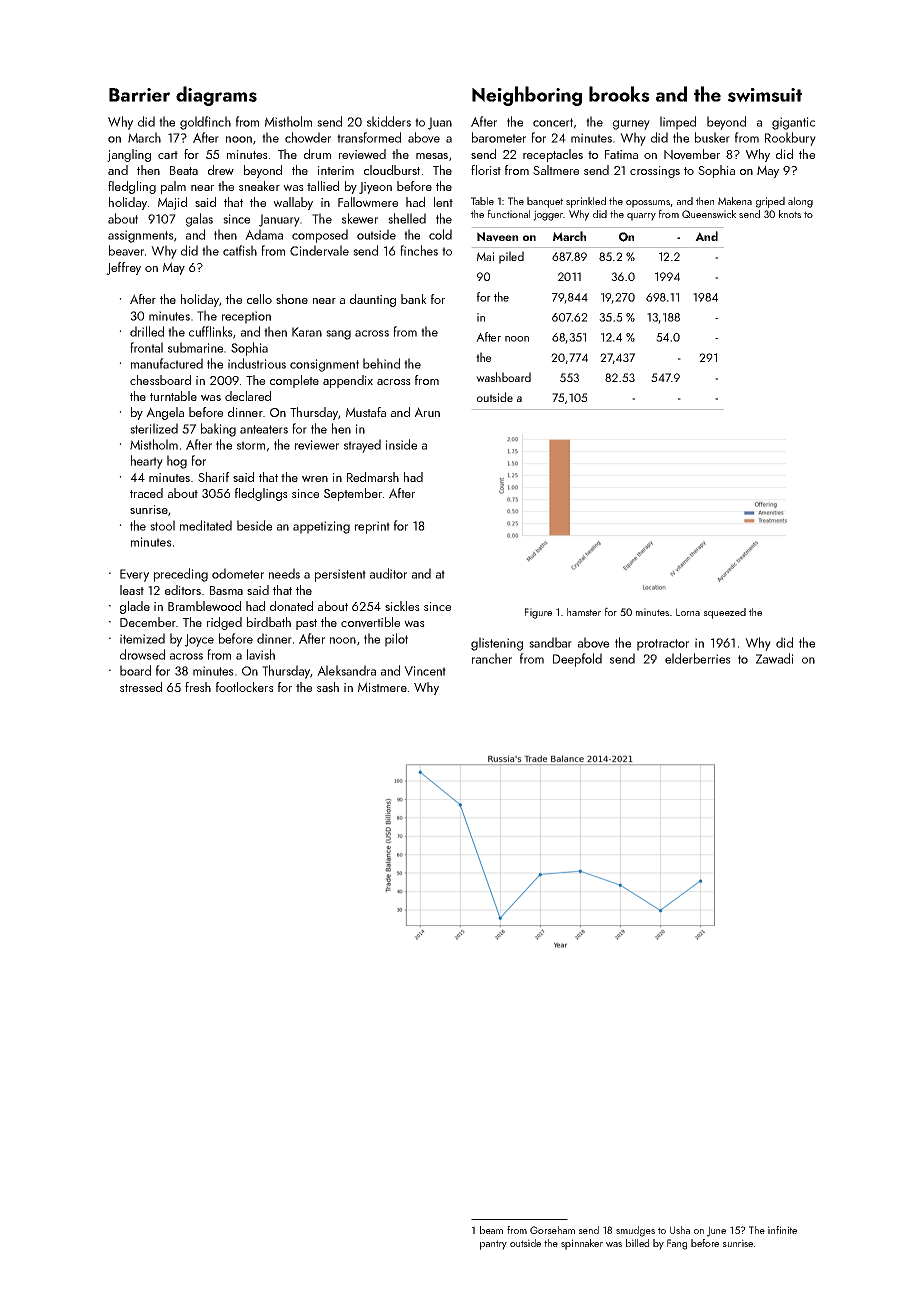  What do you see at coordinates (491, 1230) in the screenshot?
I see `beam` at bounding box center [491, 1230].
